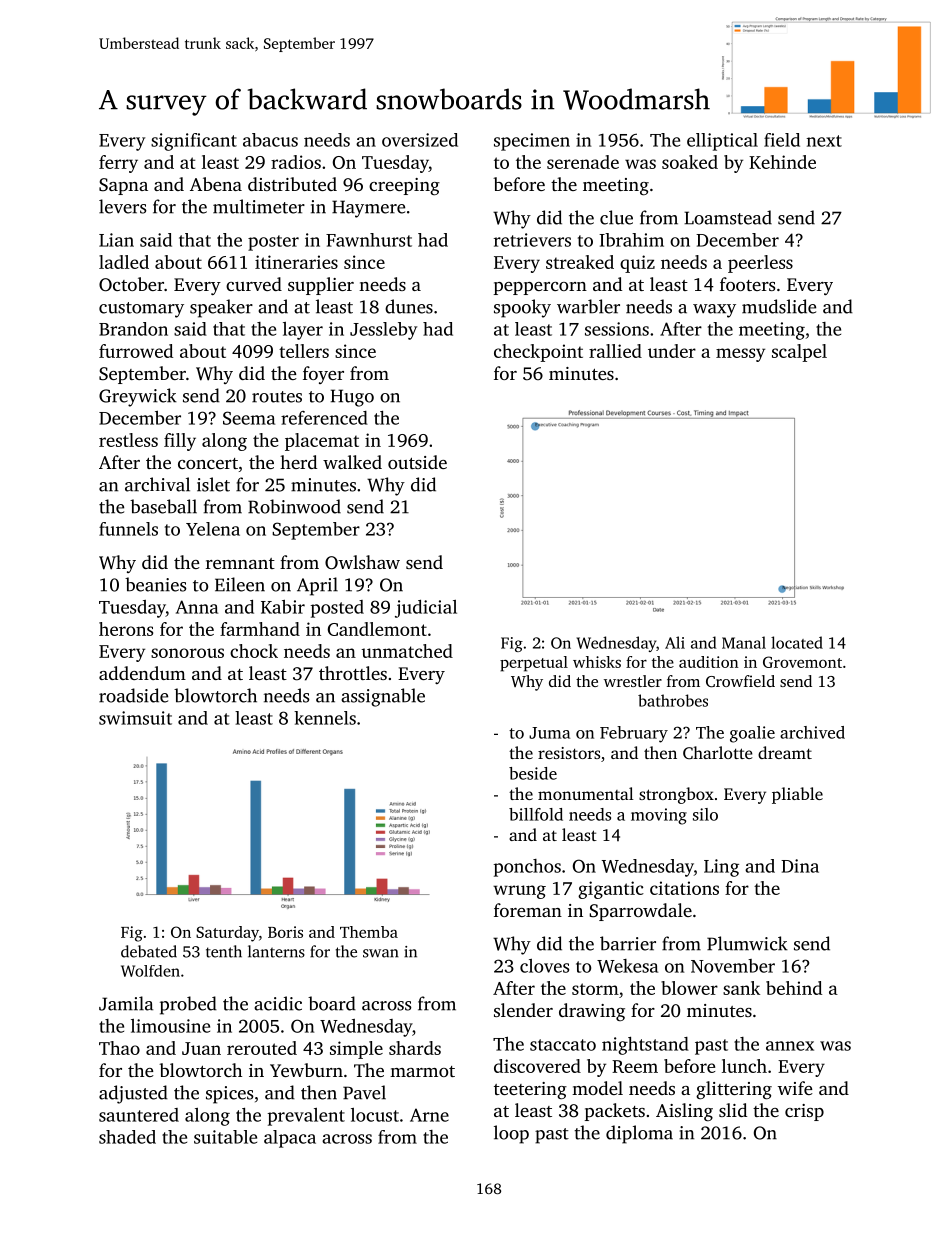  What do you see at coordinates (794, 988) in the image?
I see `behind` at bounding box center [794, 988].
